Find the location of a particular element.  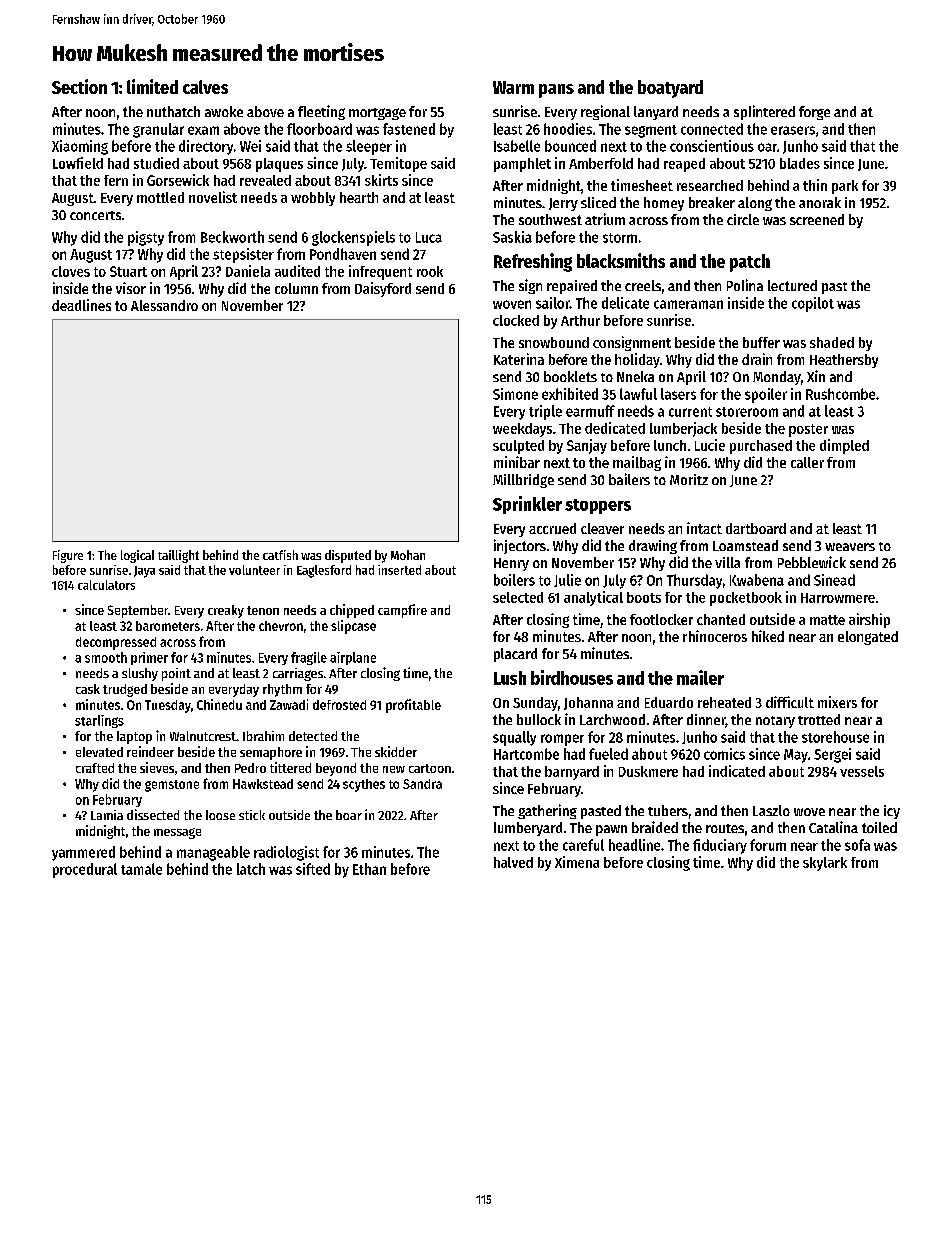

Sunday is located at coordinates (535, 704).
